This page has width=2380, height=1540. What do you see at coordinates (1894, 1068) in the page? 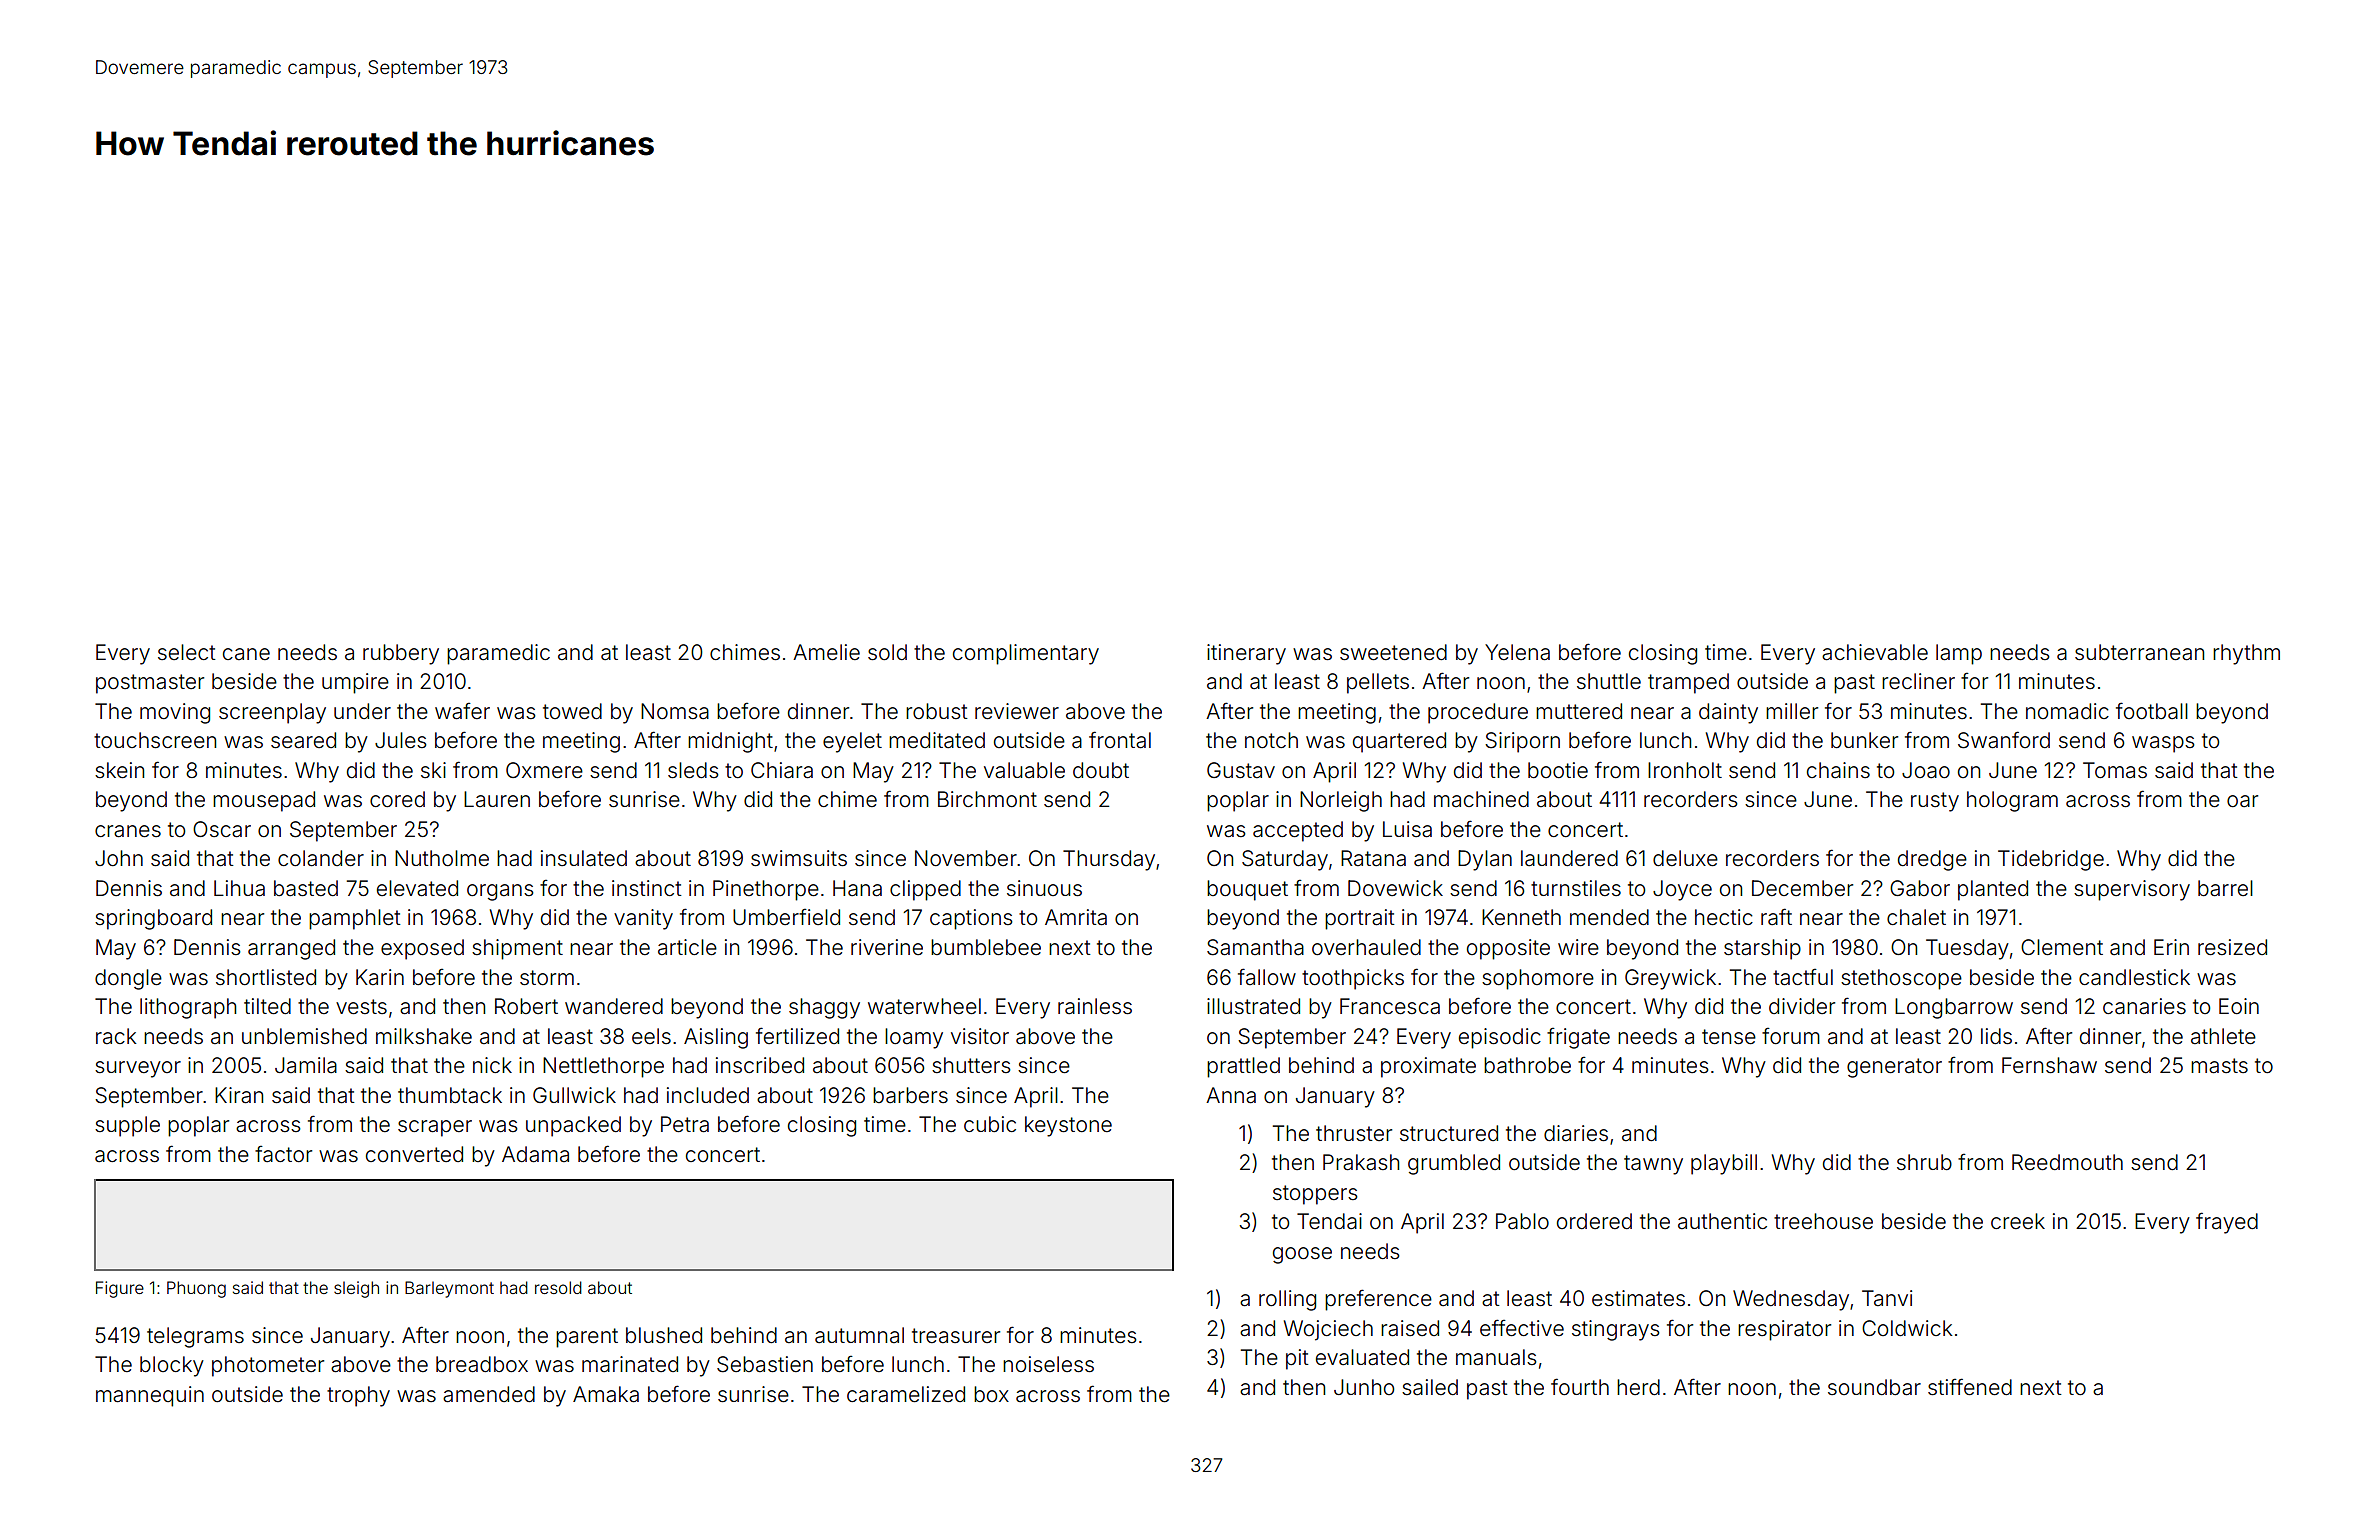
I see `generator` at bounding box center [1894, 1068].
